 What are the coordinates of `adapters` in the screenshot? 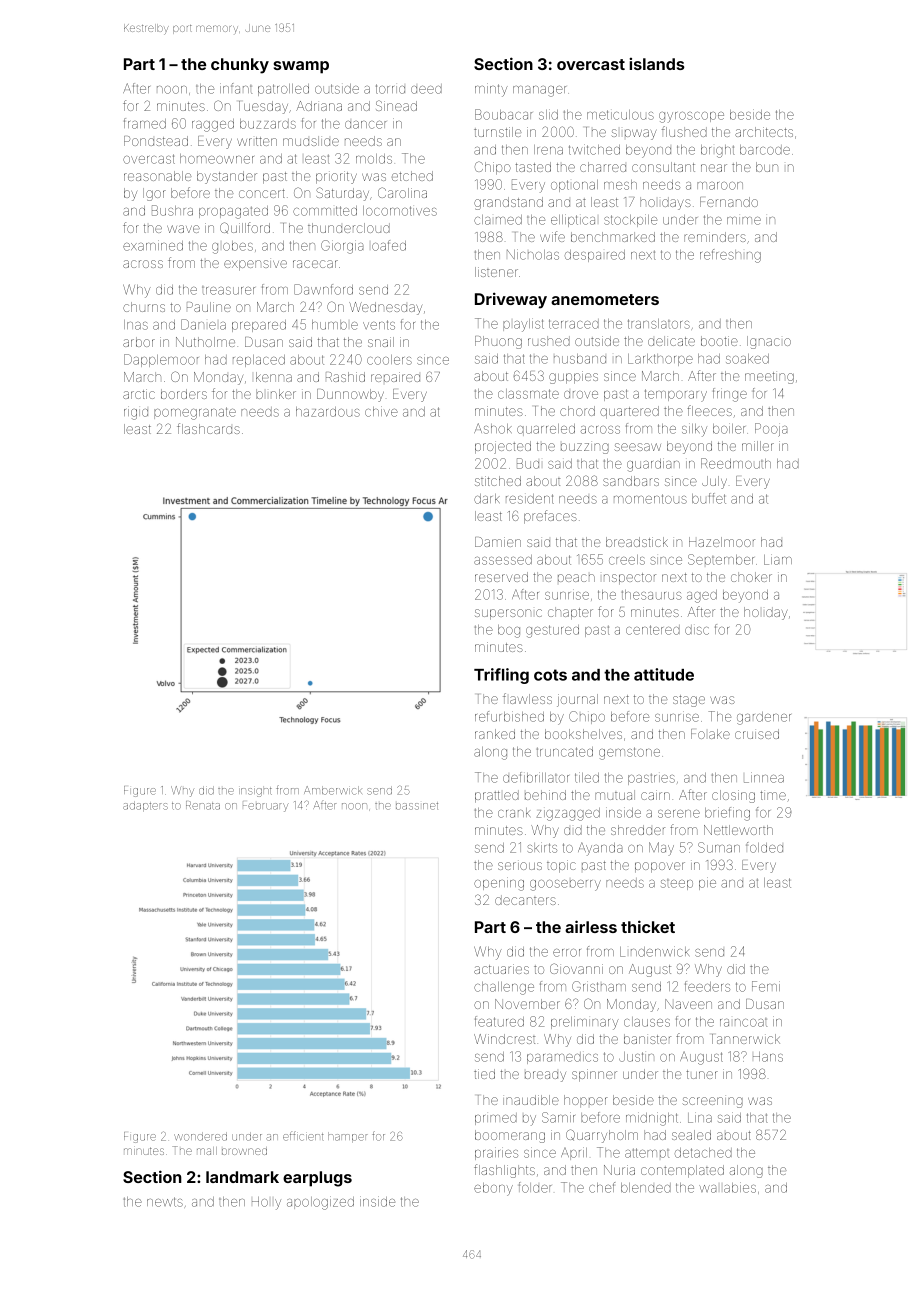 It's located at (145, 806).
